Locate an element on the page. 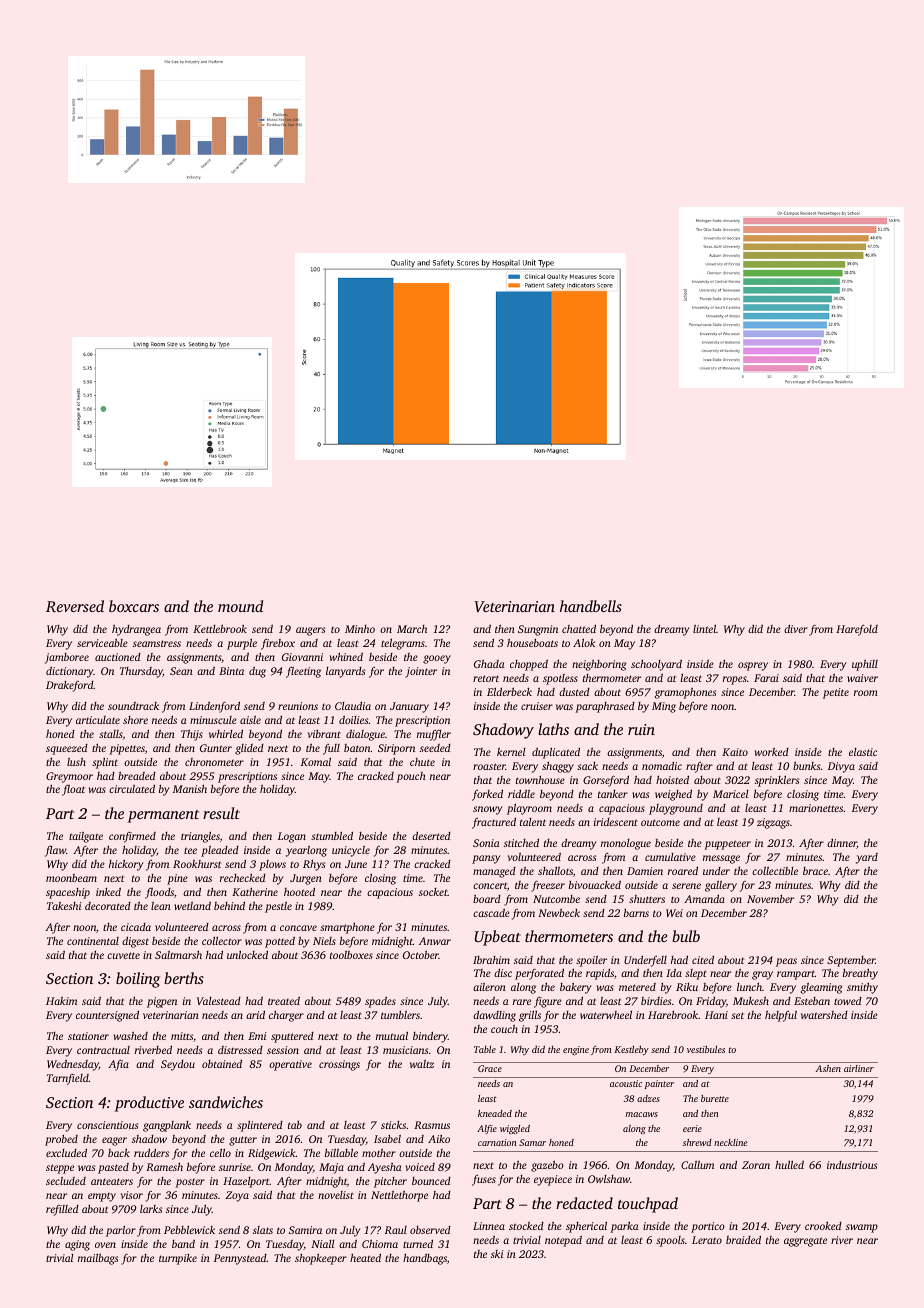 The width and height of the page is (924, 1308). pansy is located at coordinates (486, 859).
